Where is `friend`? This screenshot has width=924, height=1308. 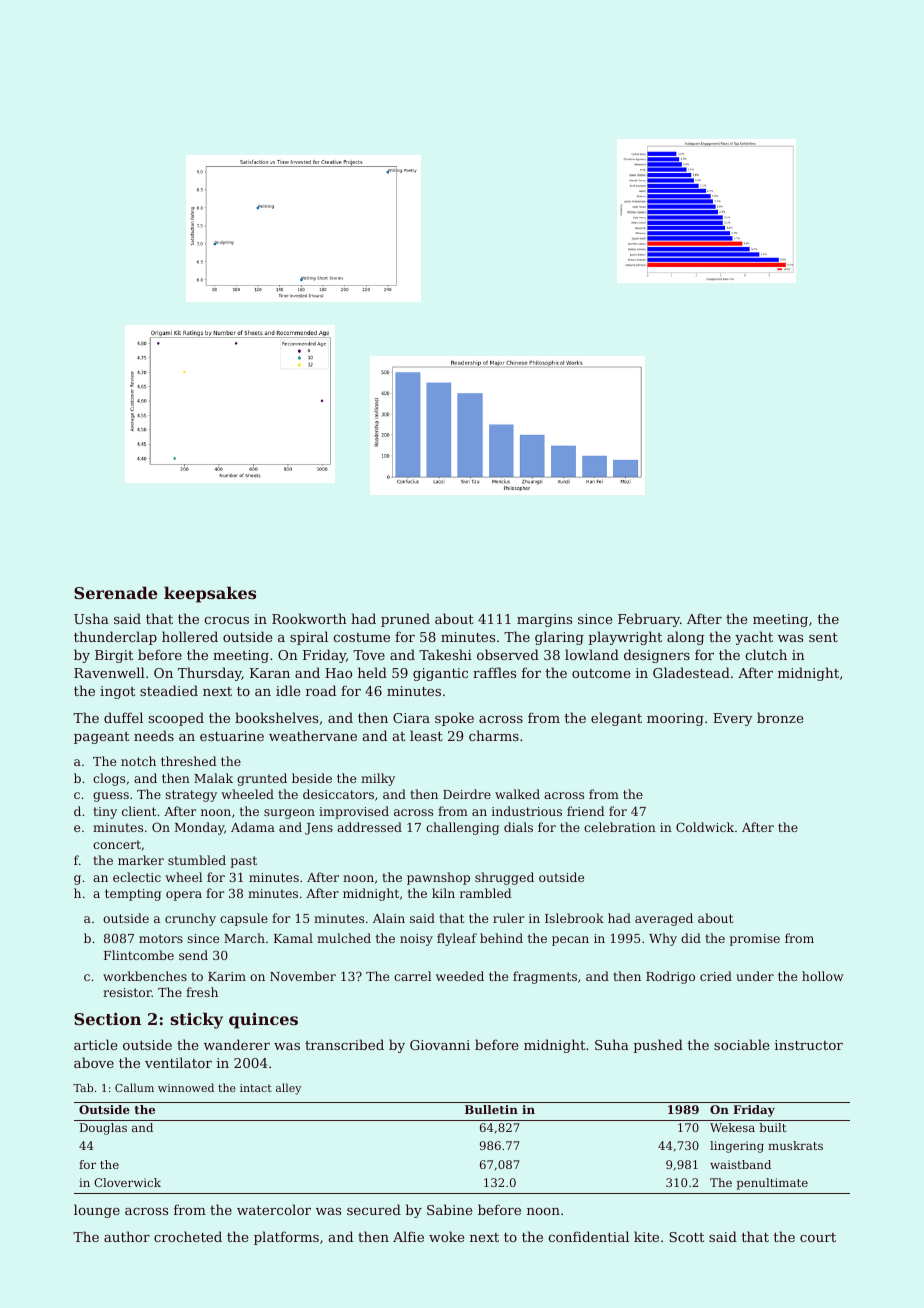
friend is located at coordinates (585, 811).
